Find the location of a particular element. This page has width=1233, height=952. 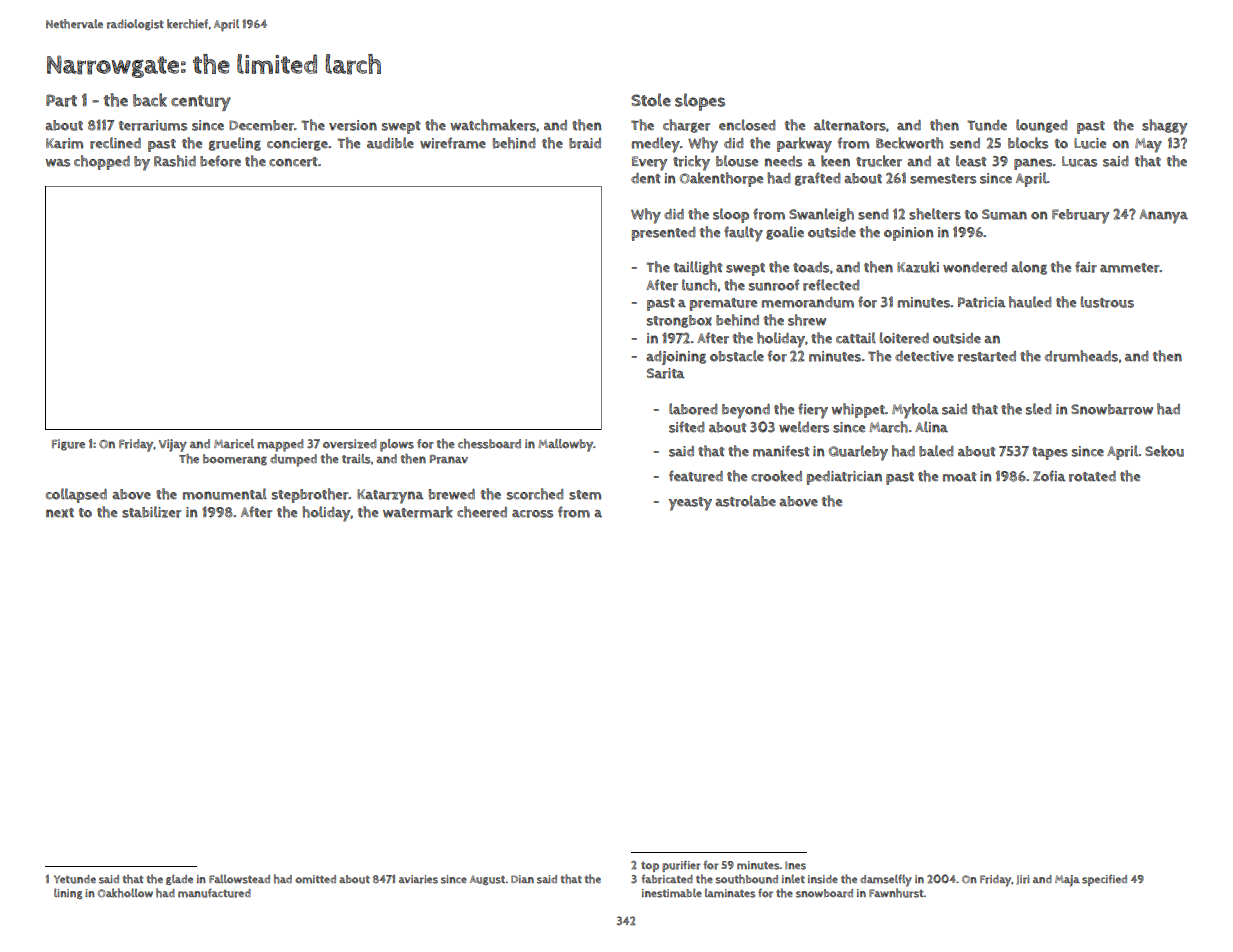

wireframe is located at coordinates (453, 143).
